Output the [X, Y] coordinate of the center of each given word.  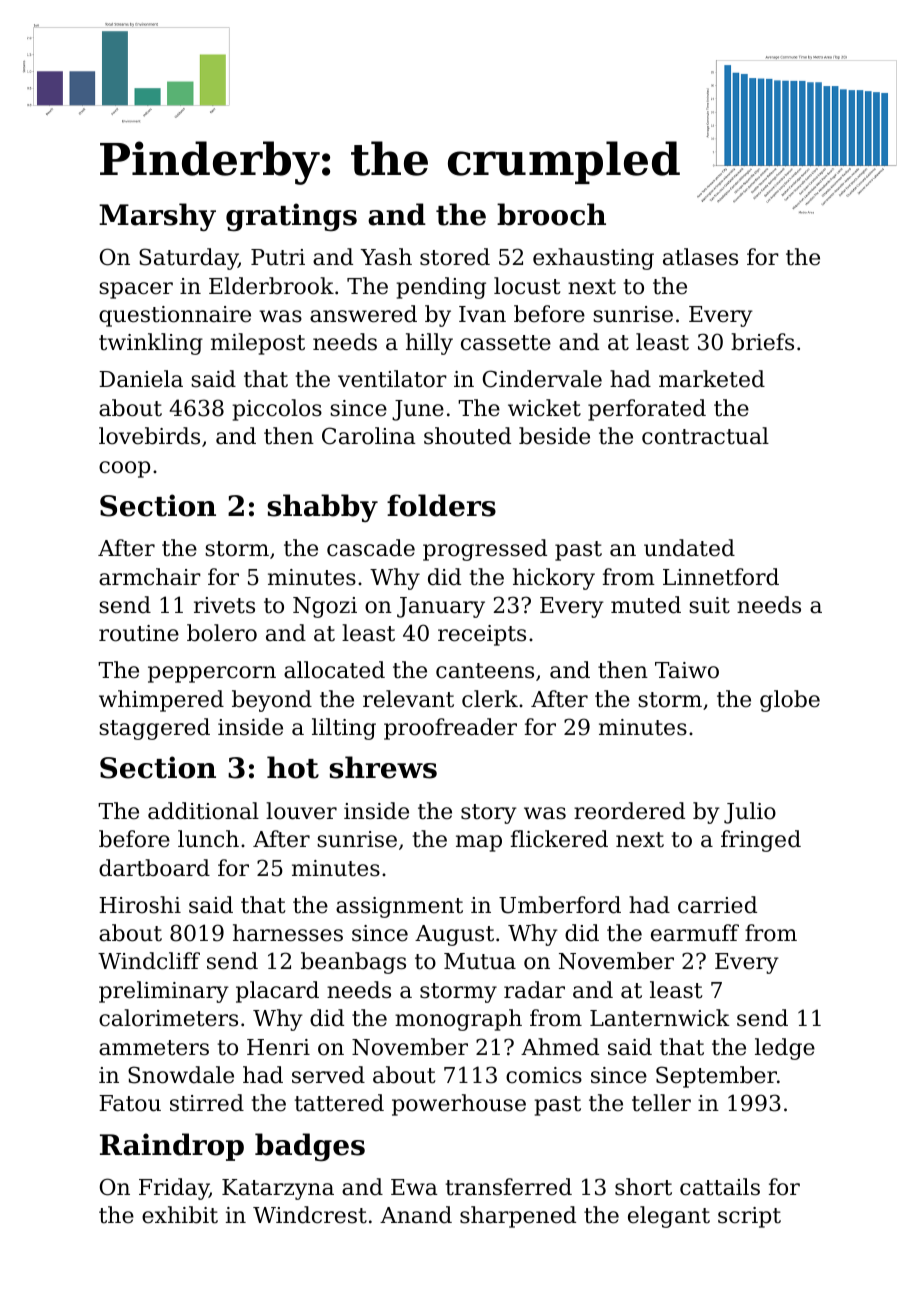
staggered [154, 729]
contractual [705, 436]
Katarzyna [278, 1189]
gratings [291, 217]
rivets [224, 605]
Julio [750, 813]
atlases [700, 257]
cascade [371, 548]
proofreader [450, 729]
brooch [551, 214]
